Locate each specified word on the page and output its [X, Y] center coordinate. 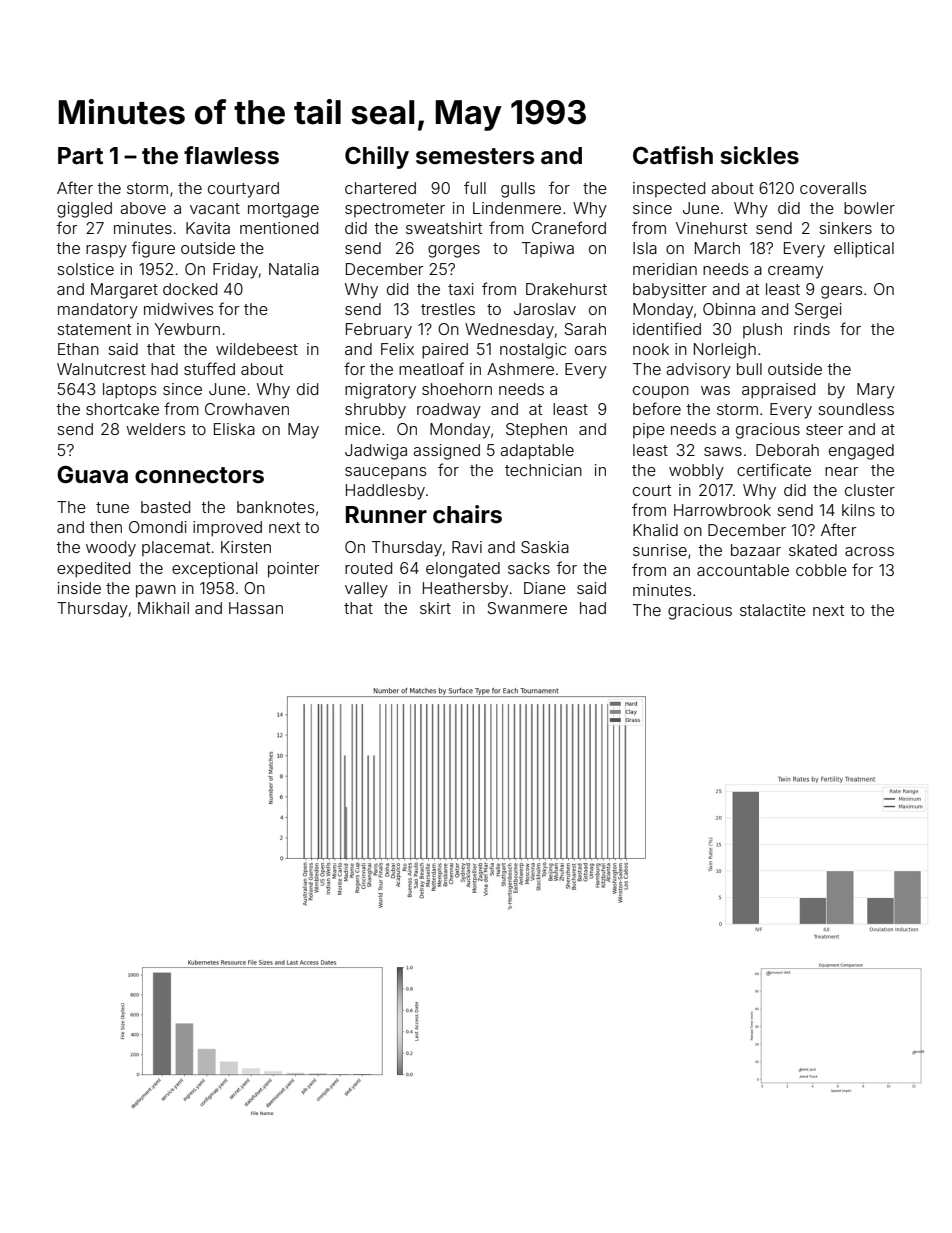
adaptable [537, 452]
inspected [669, 189]
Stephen [536, 431]
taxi [461, 289]
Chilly [377, 157]
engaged [861, 452]
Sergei [818, 311]
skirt [435, 608]
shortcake [122, 409]
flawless [231, 155]
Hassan [256, 608]
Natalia [294, 269]
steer [824, 429]
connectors [199, 475]
